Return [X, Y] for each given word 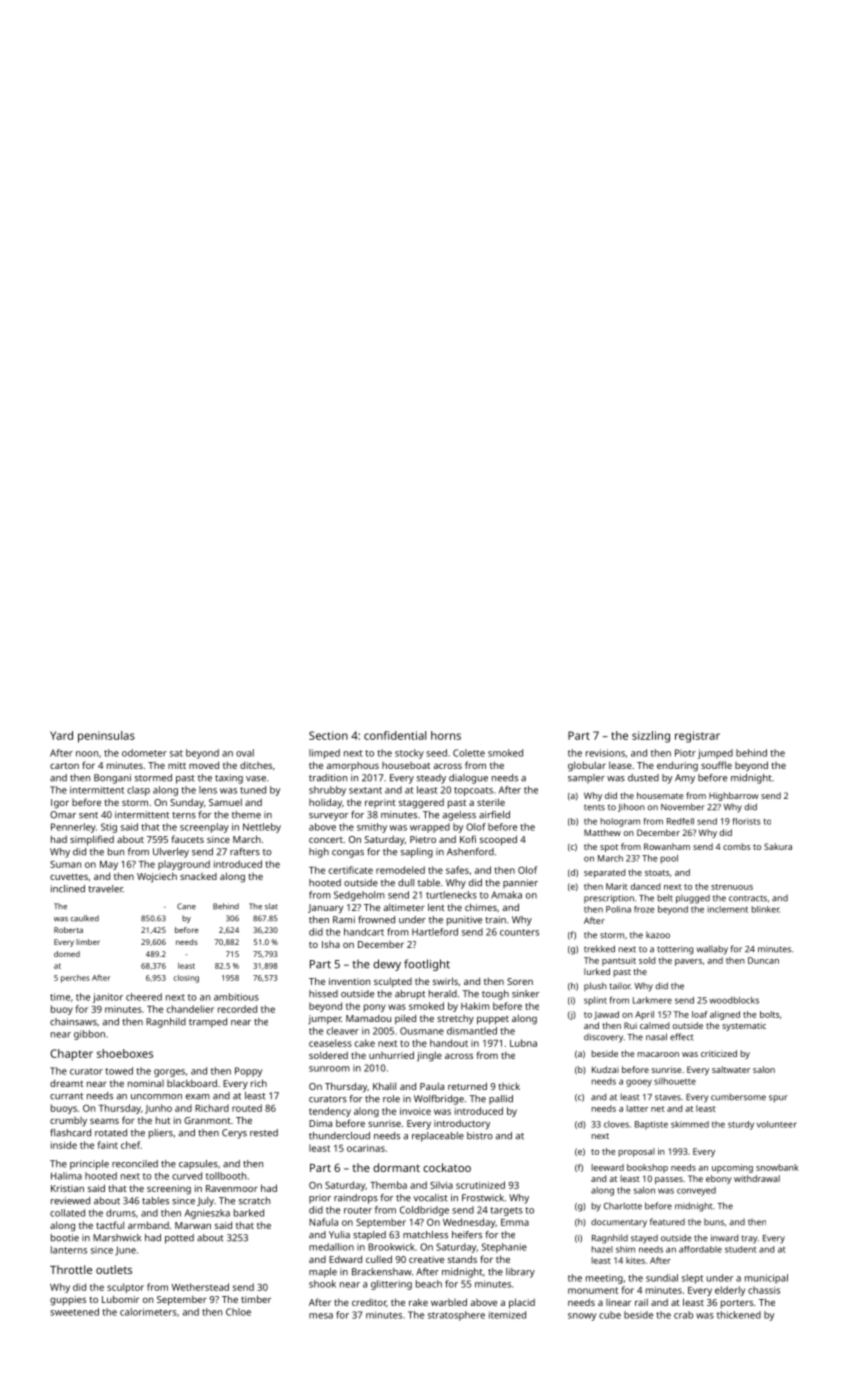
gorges [169, 1073]
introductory [462, 1124]
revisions [605, 753]
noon [87, 754]
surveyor [328, 817]
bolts [770, 1014]
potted [179, 1239]
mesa [321, 1316]
